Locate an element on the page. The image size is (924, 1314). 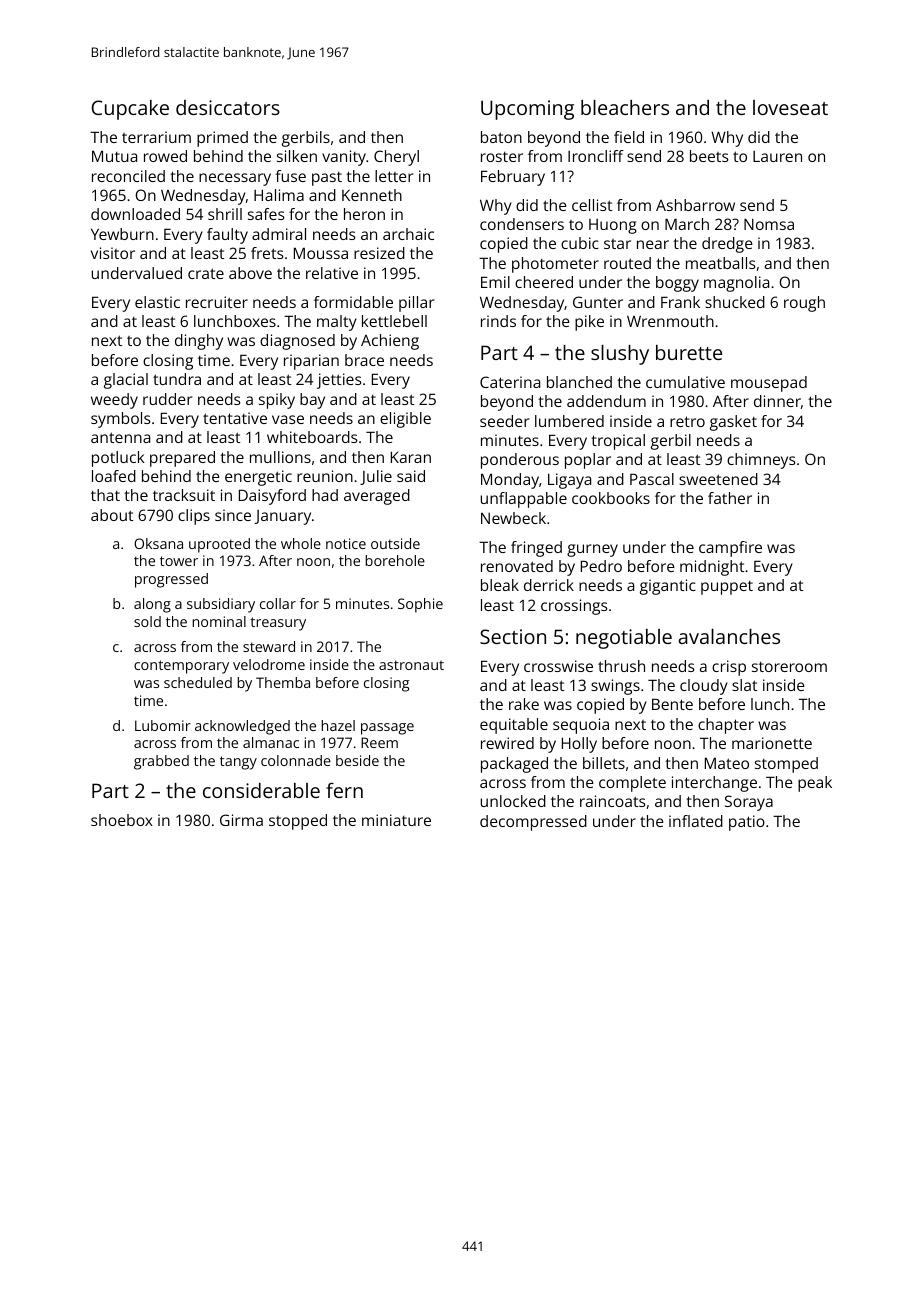
Bente is located at coordinates (672, 704).
